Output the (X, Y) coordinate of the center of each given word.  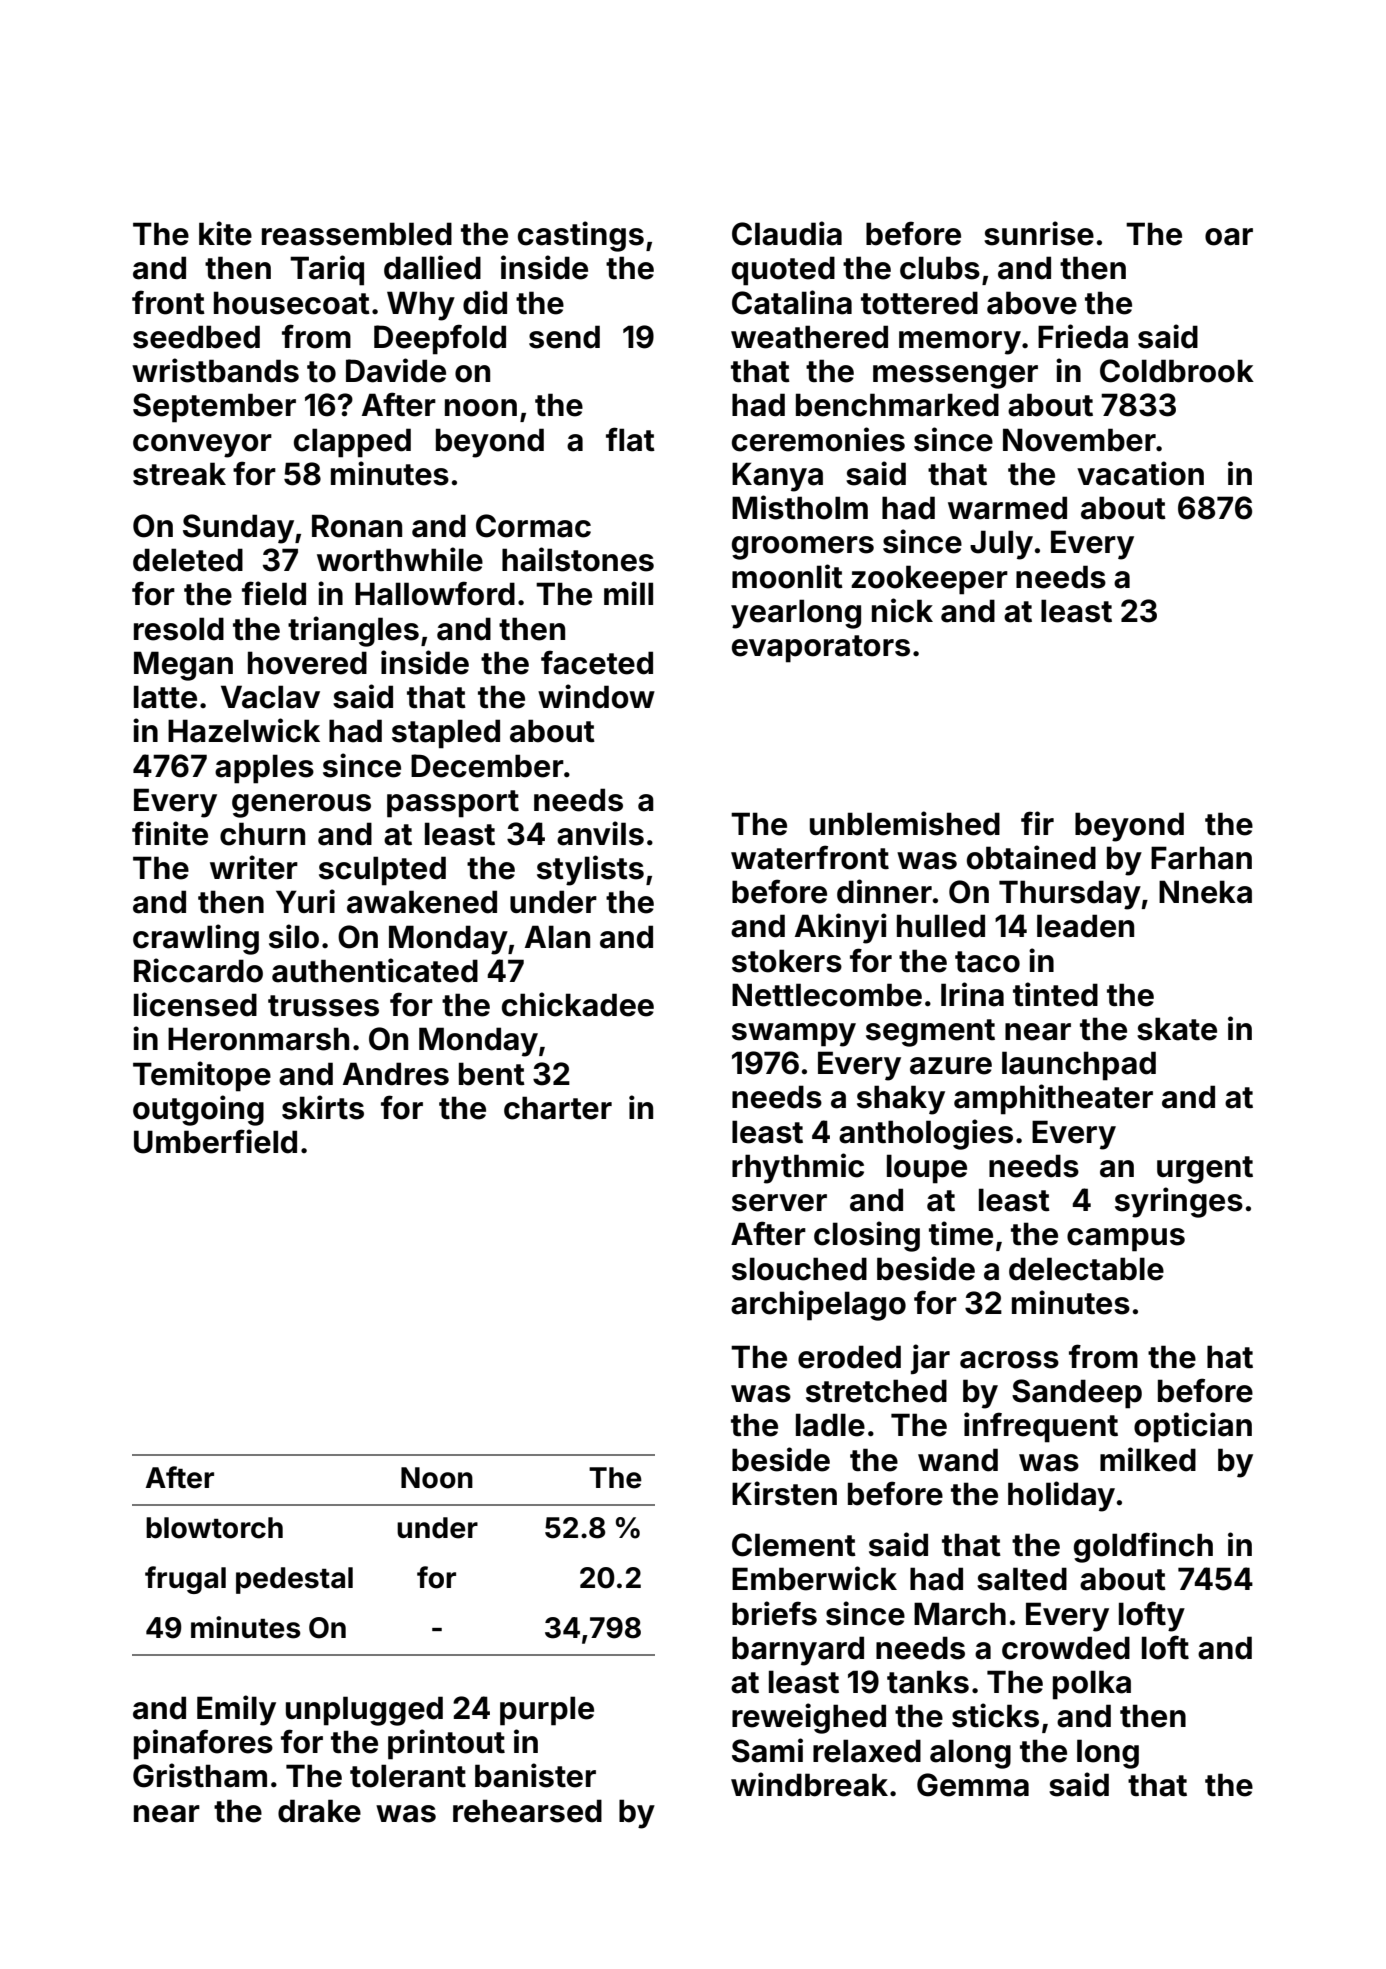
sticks (995, 1715)
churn (262, 834)
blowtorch (214, 1528)
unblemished (905, 823)
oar (1229, 237)
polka (1092, 1685)
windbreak (809, 1784)
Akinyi (841, 928)
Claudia (787, 233)
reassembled (357, 234)
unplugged (364, 1711)
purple (547, 1711)
